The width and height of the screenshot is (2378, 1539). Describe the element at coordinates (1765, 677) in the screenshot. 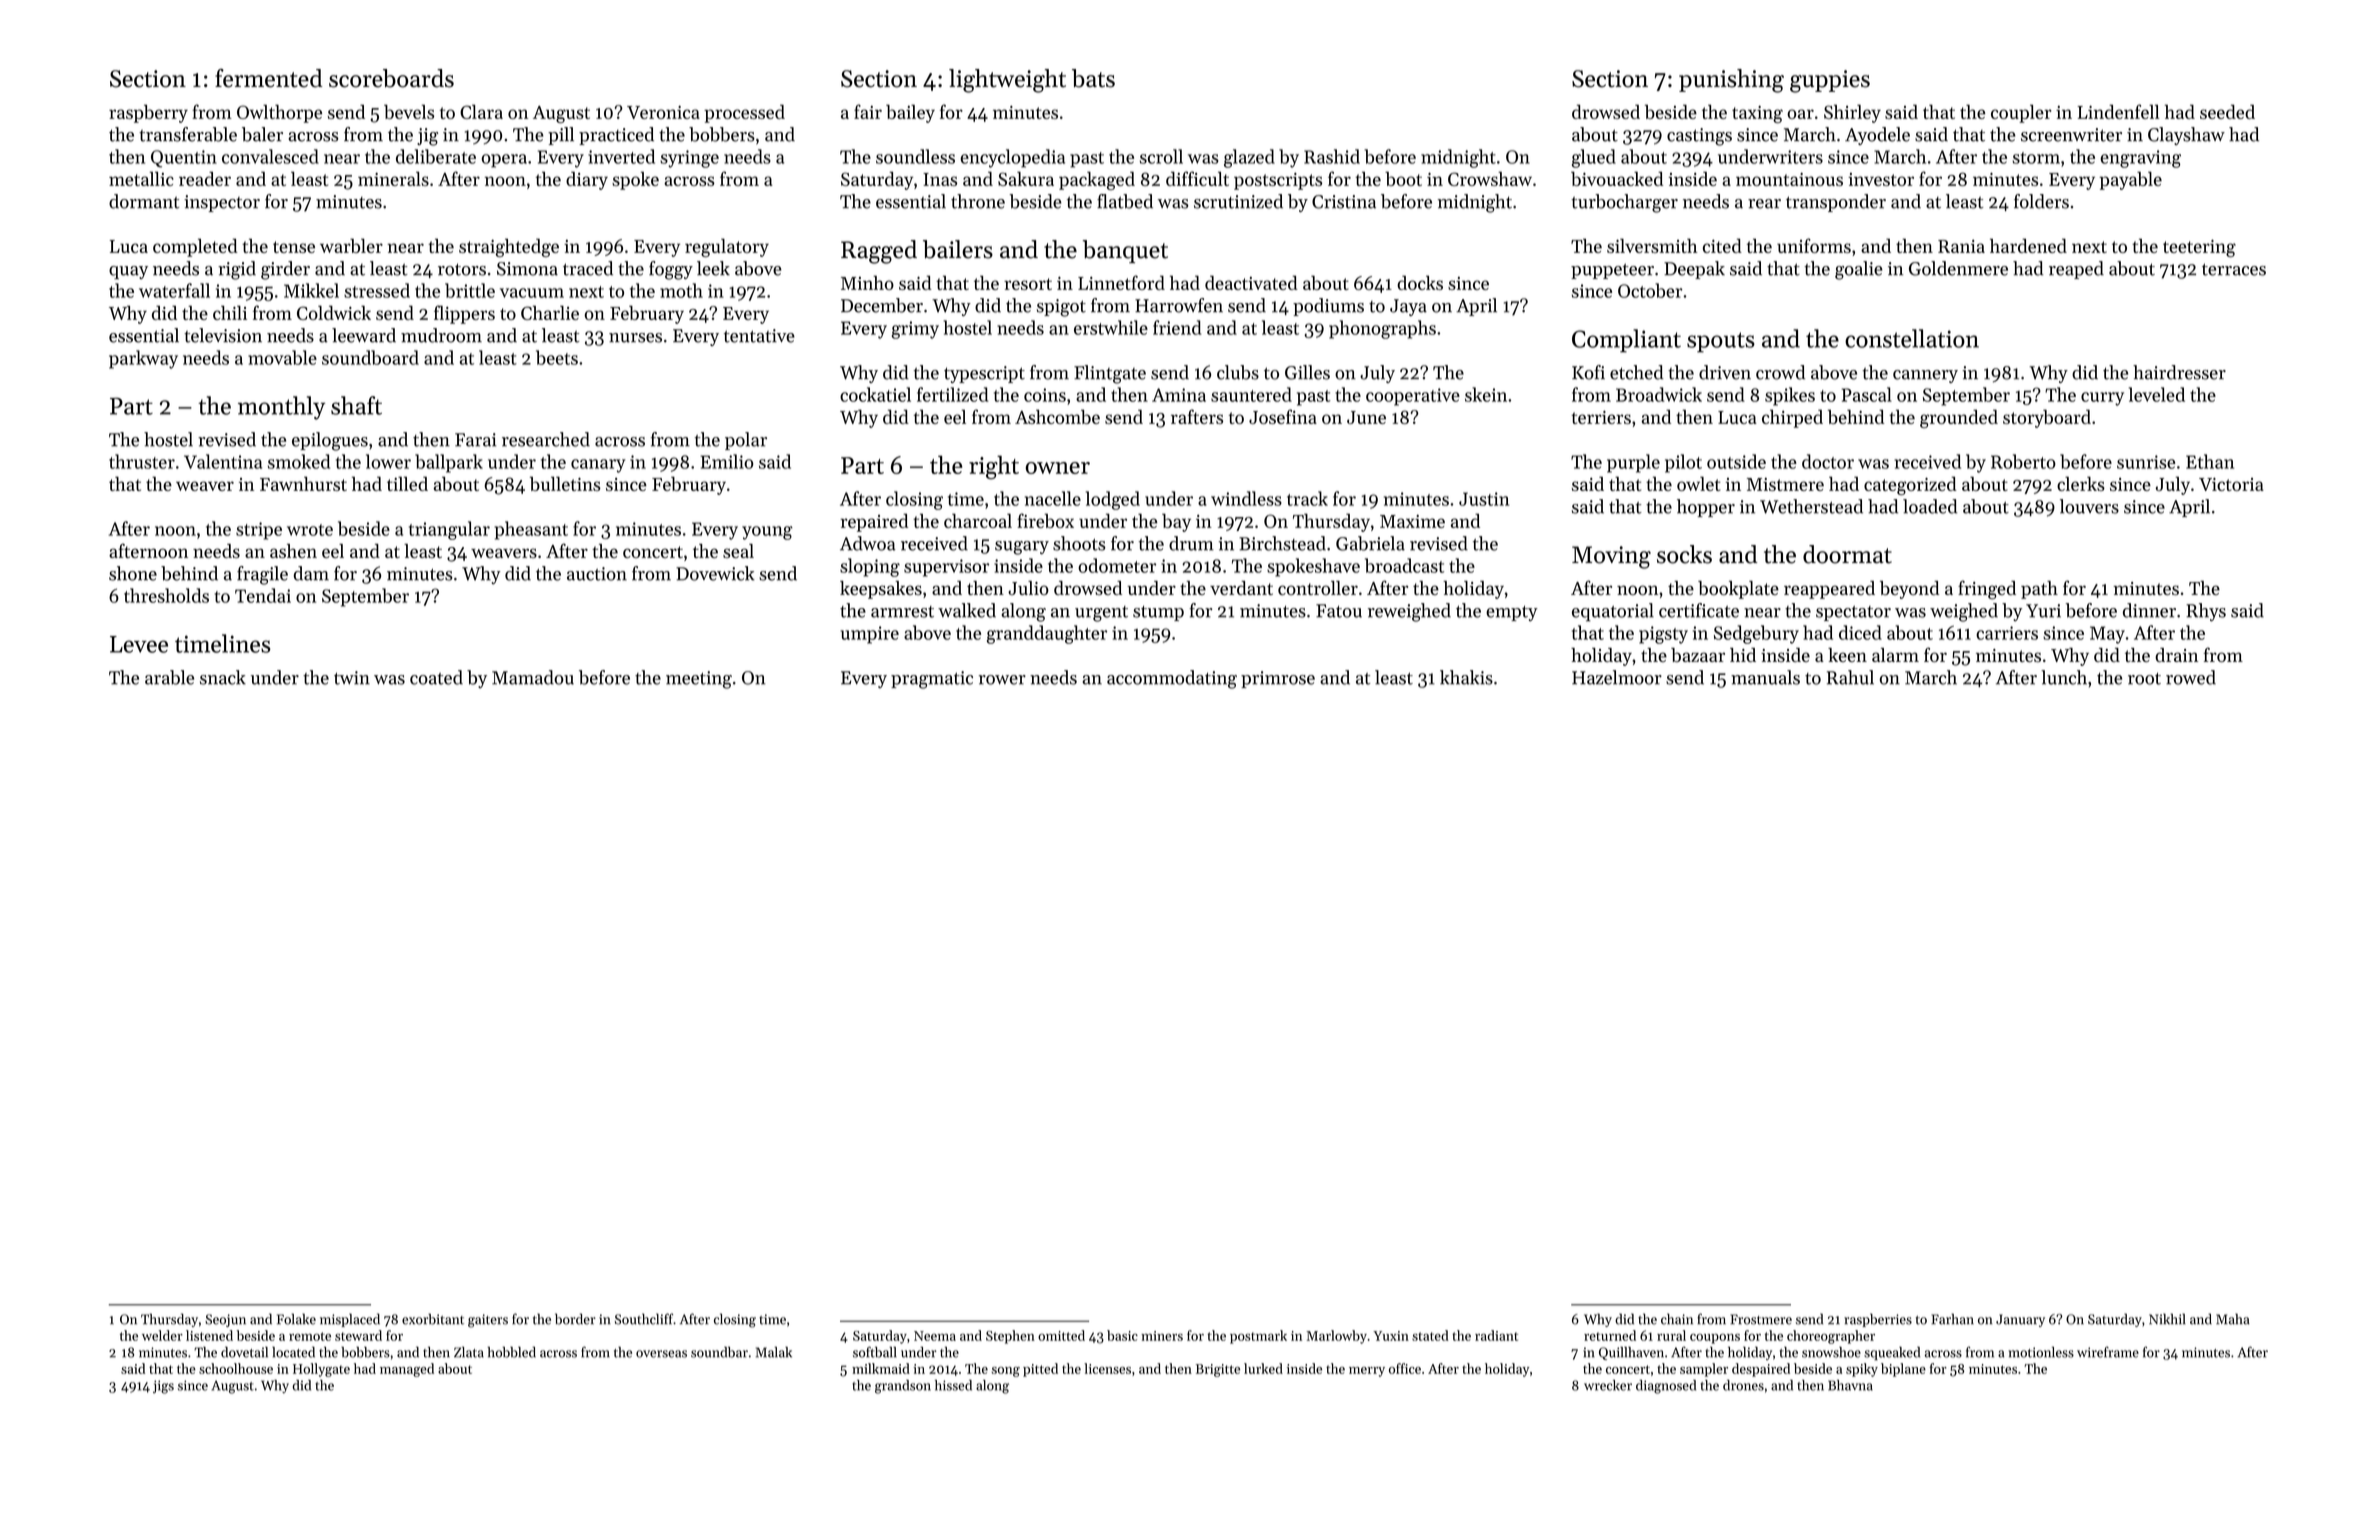

I see `manuals` at that location.
